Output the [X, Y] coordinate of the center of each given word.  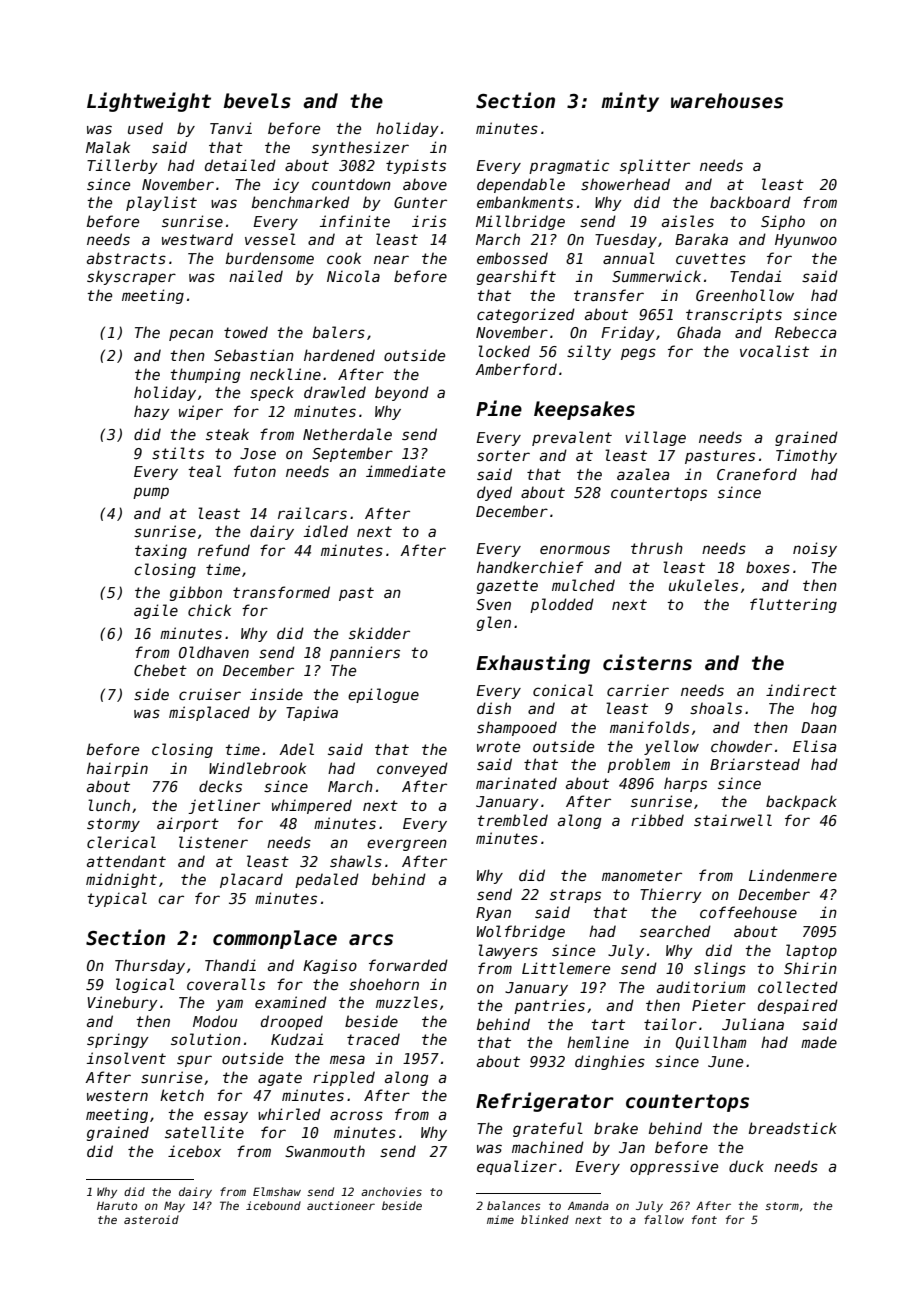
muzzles [407, 1002]
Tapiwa [312, 713]
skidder [379, 633]
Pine [499, 408]
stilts [178, 453]
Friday [628, 333]
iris [429, 221]
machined [548, 1147]
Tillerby [122, 166]
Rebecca [806, 332]
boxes [768, 567]
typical [117, 899]
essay [226, 1117]
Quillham [711, 1043]
